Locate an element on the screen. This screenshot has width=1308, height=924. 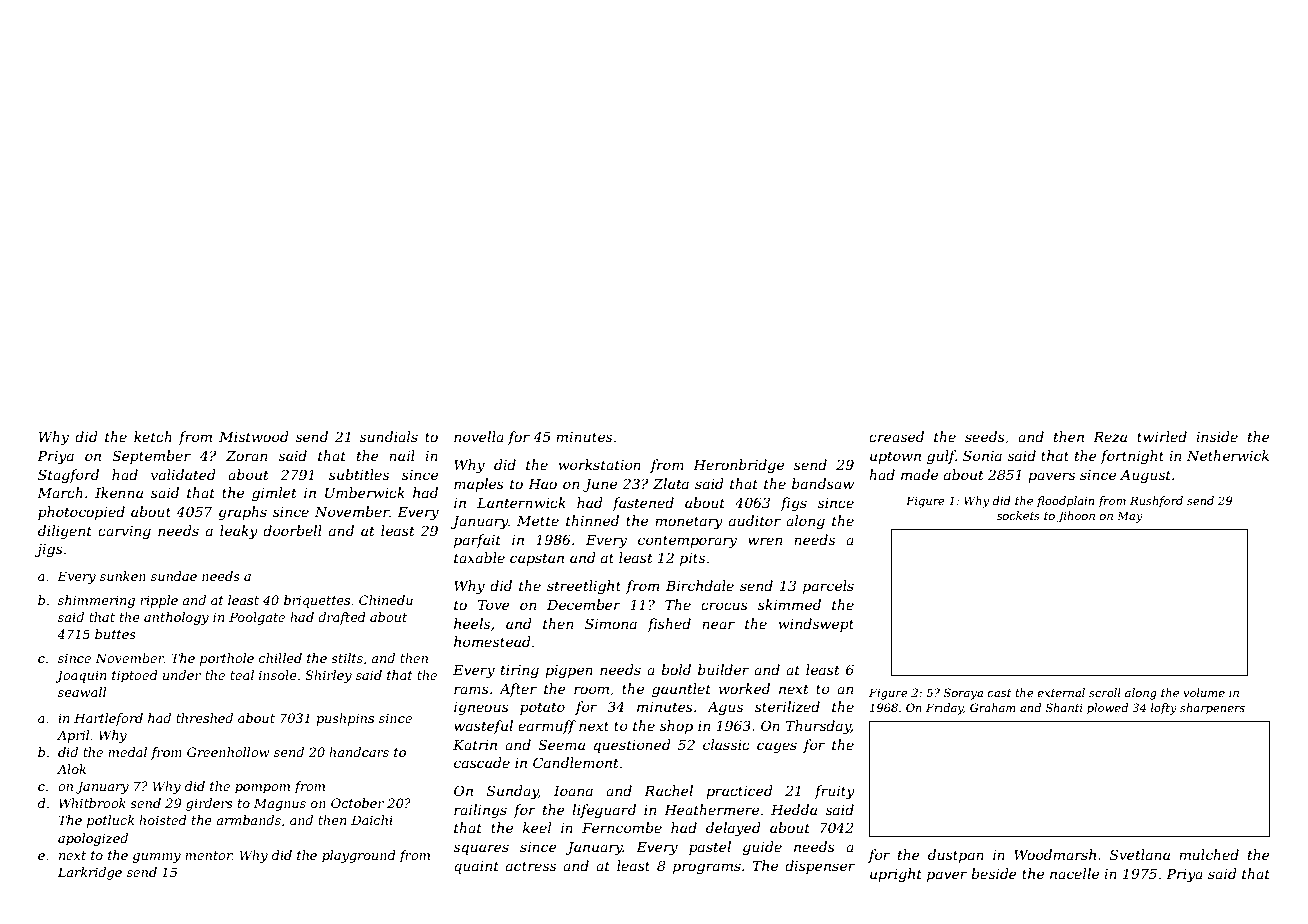
contemporary is located at coordinates (687, 541).
